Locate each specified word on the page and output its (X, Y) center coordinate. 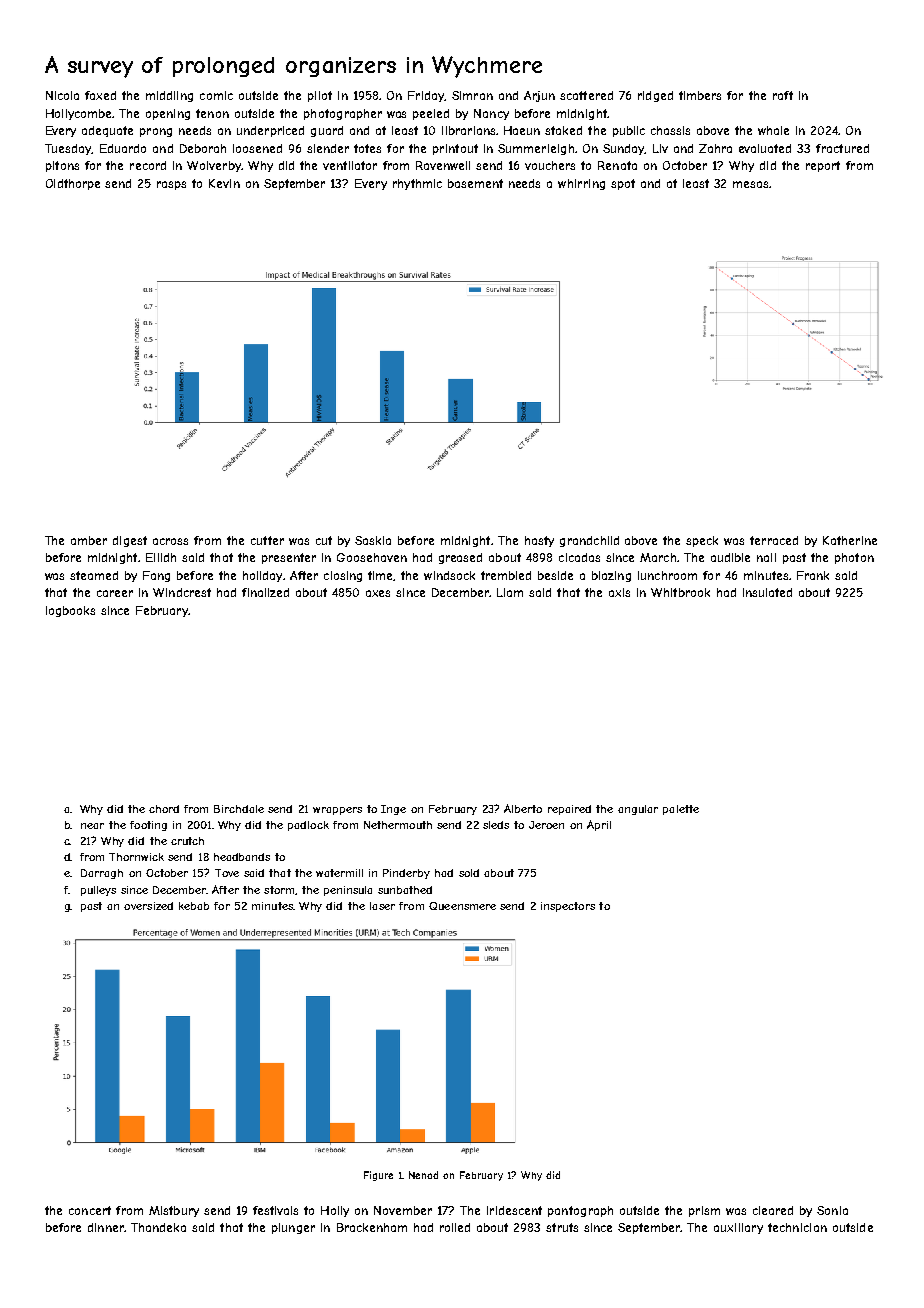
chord (164, 809)
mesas (750, 184)
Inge (393, 810)
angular (638, 810)
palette (681, 810)
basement (475, 183)
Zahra (715, 148)
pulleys (98, 891)
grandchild (589, 541)
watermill (339, 873)
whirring (581, 184)
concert (90, 1210)
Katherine (850, 540)
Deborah (203, 148)
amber (89, 540)
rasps (171, 185)
